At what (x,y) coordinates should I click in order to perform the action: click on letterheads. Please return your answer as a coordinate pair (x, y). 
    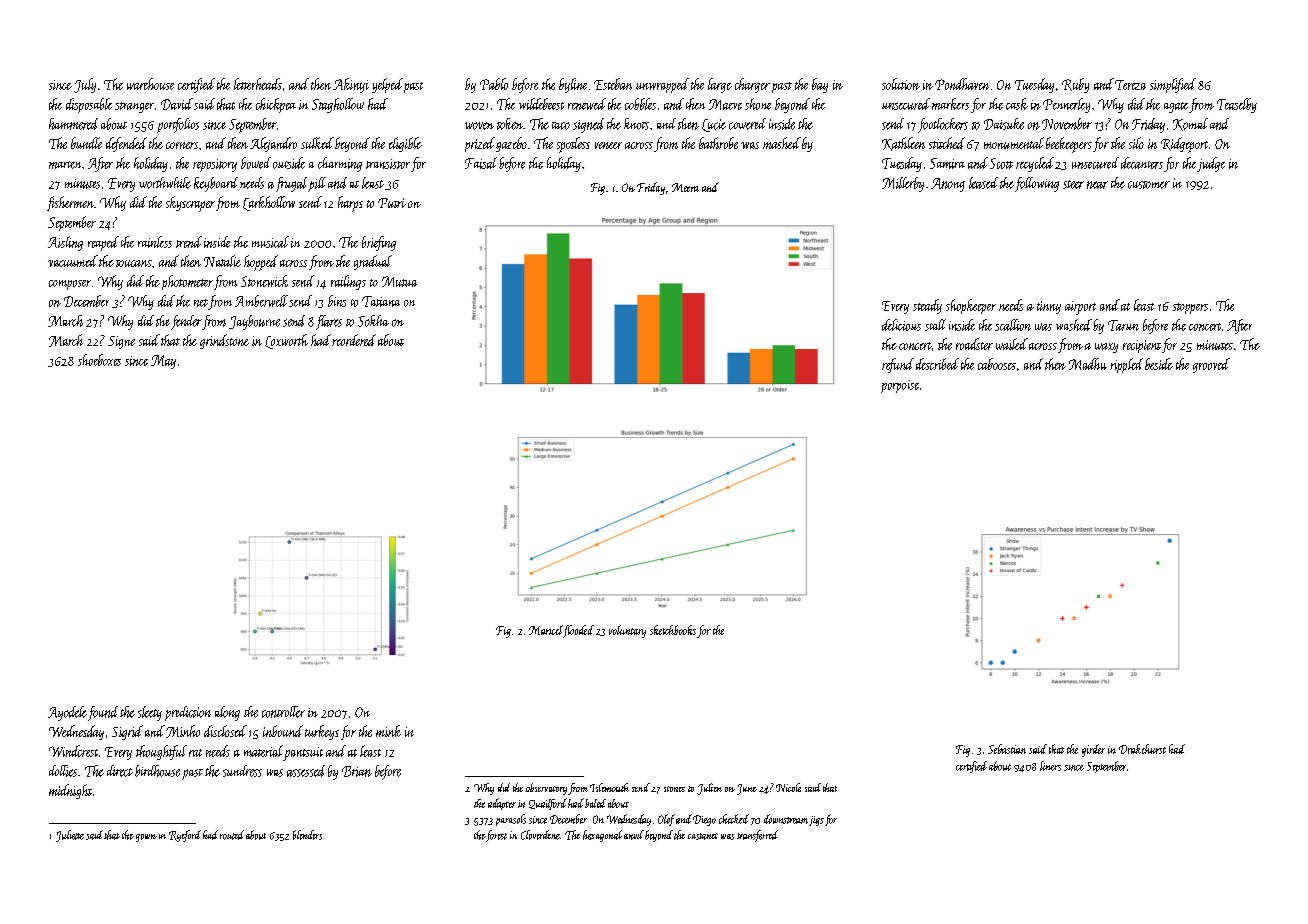
    Looking at the image, I should click on (258, 84).
